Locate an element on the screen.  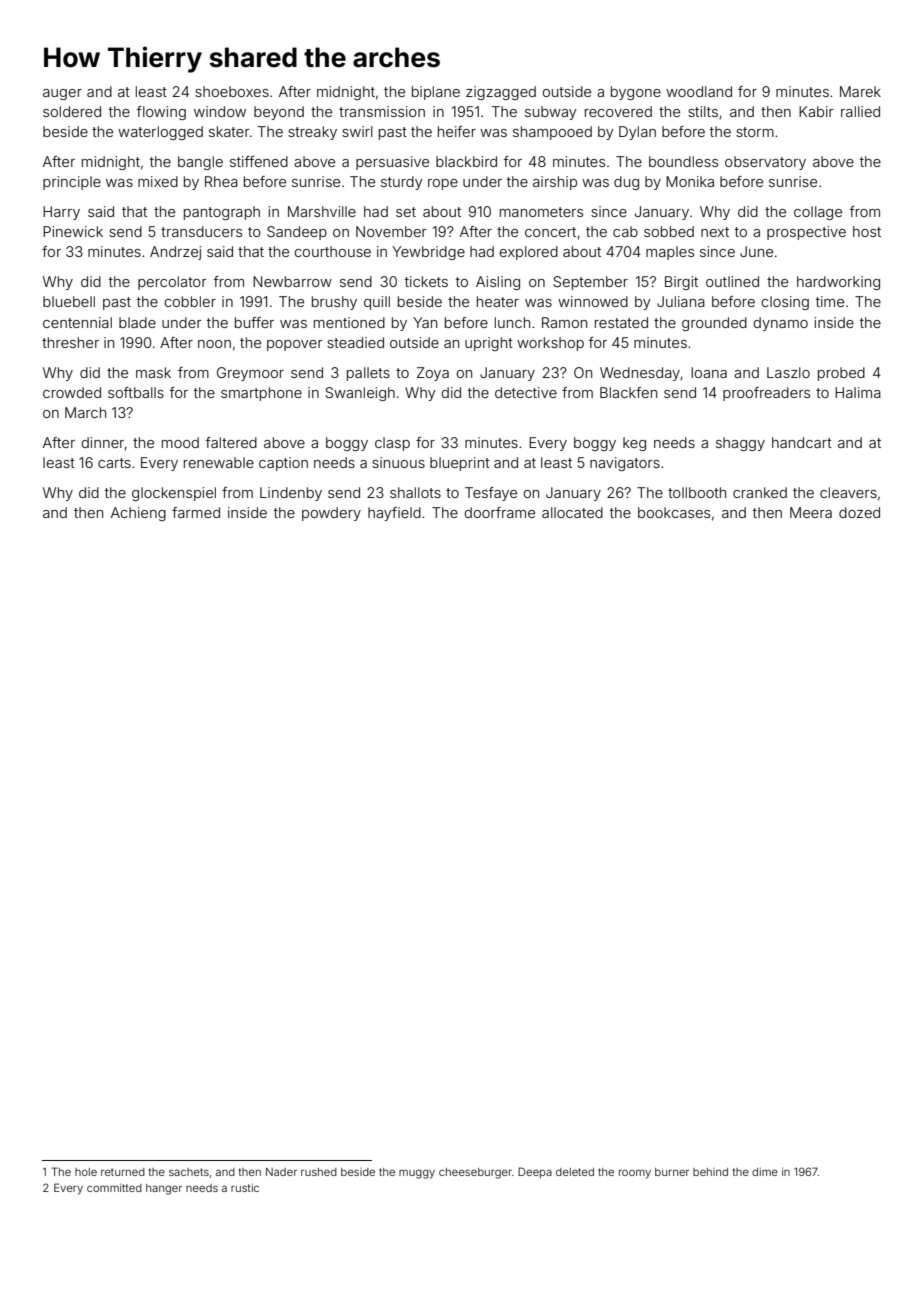
farmed is located at coordinates (196, 512).
